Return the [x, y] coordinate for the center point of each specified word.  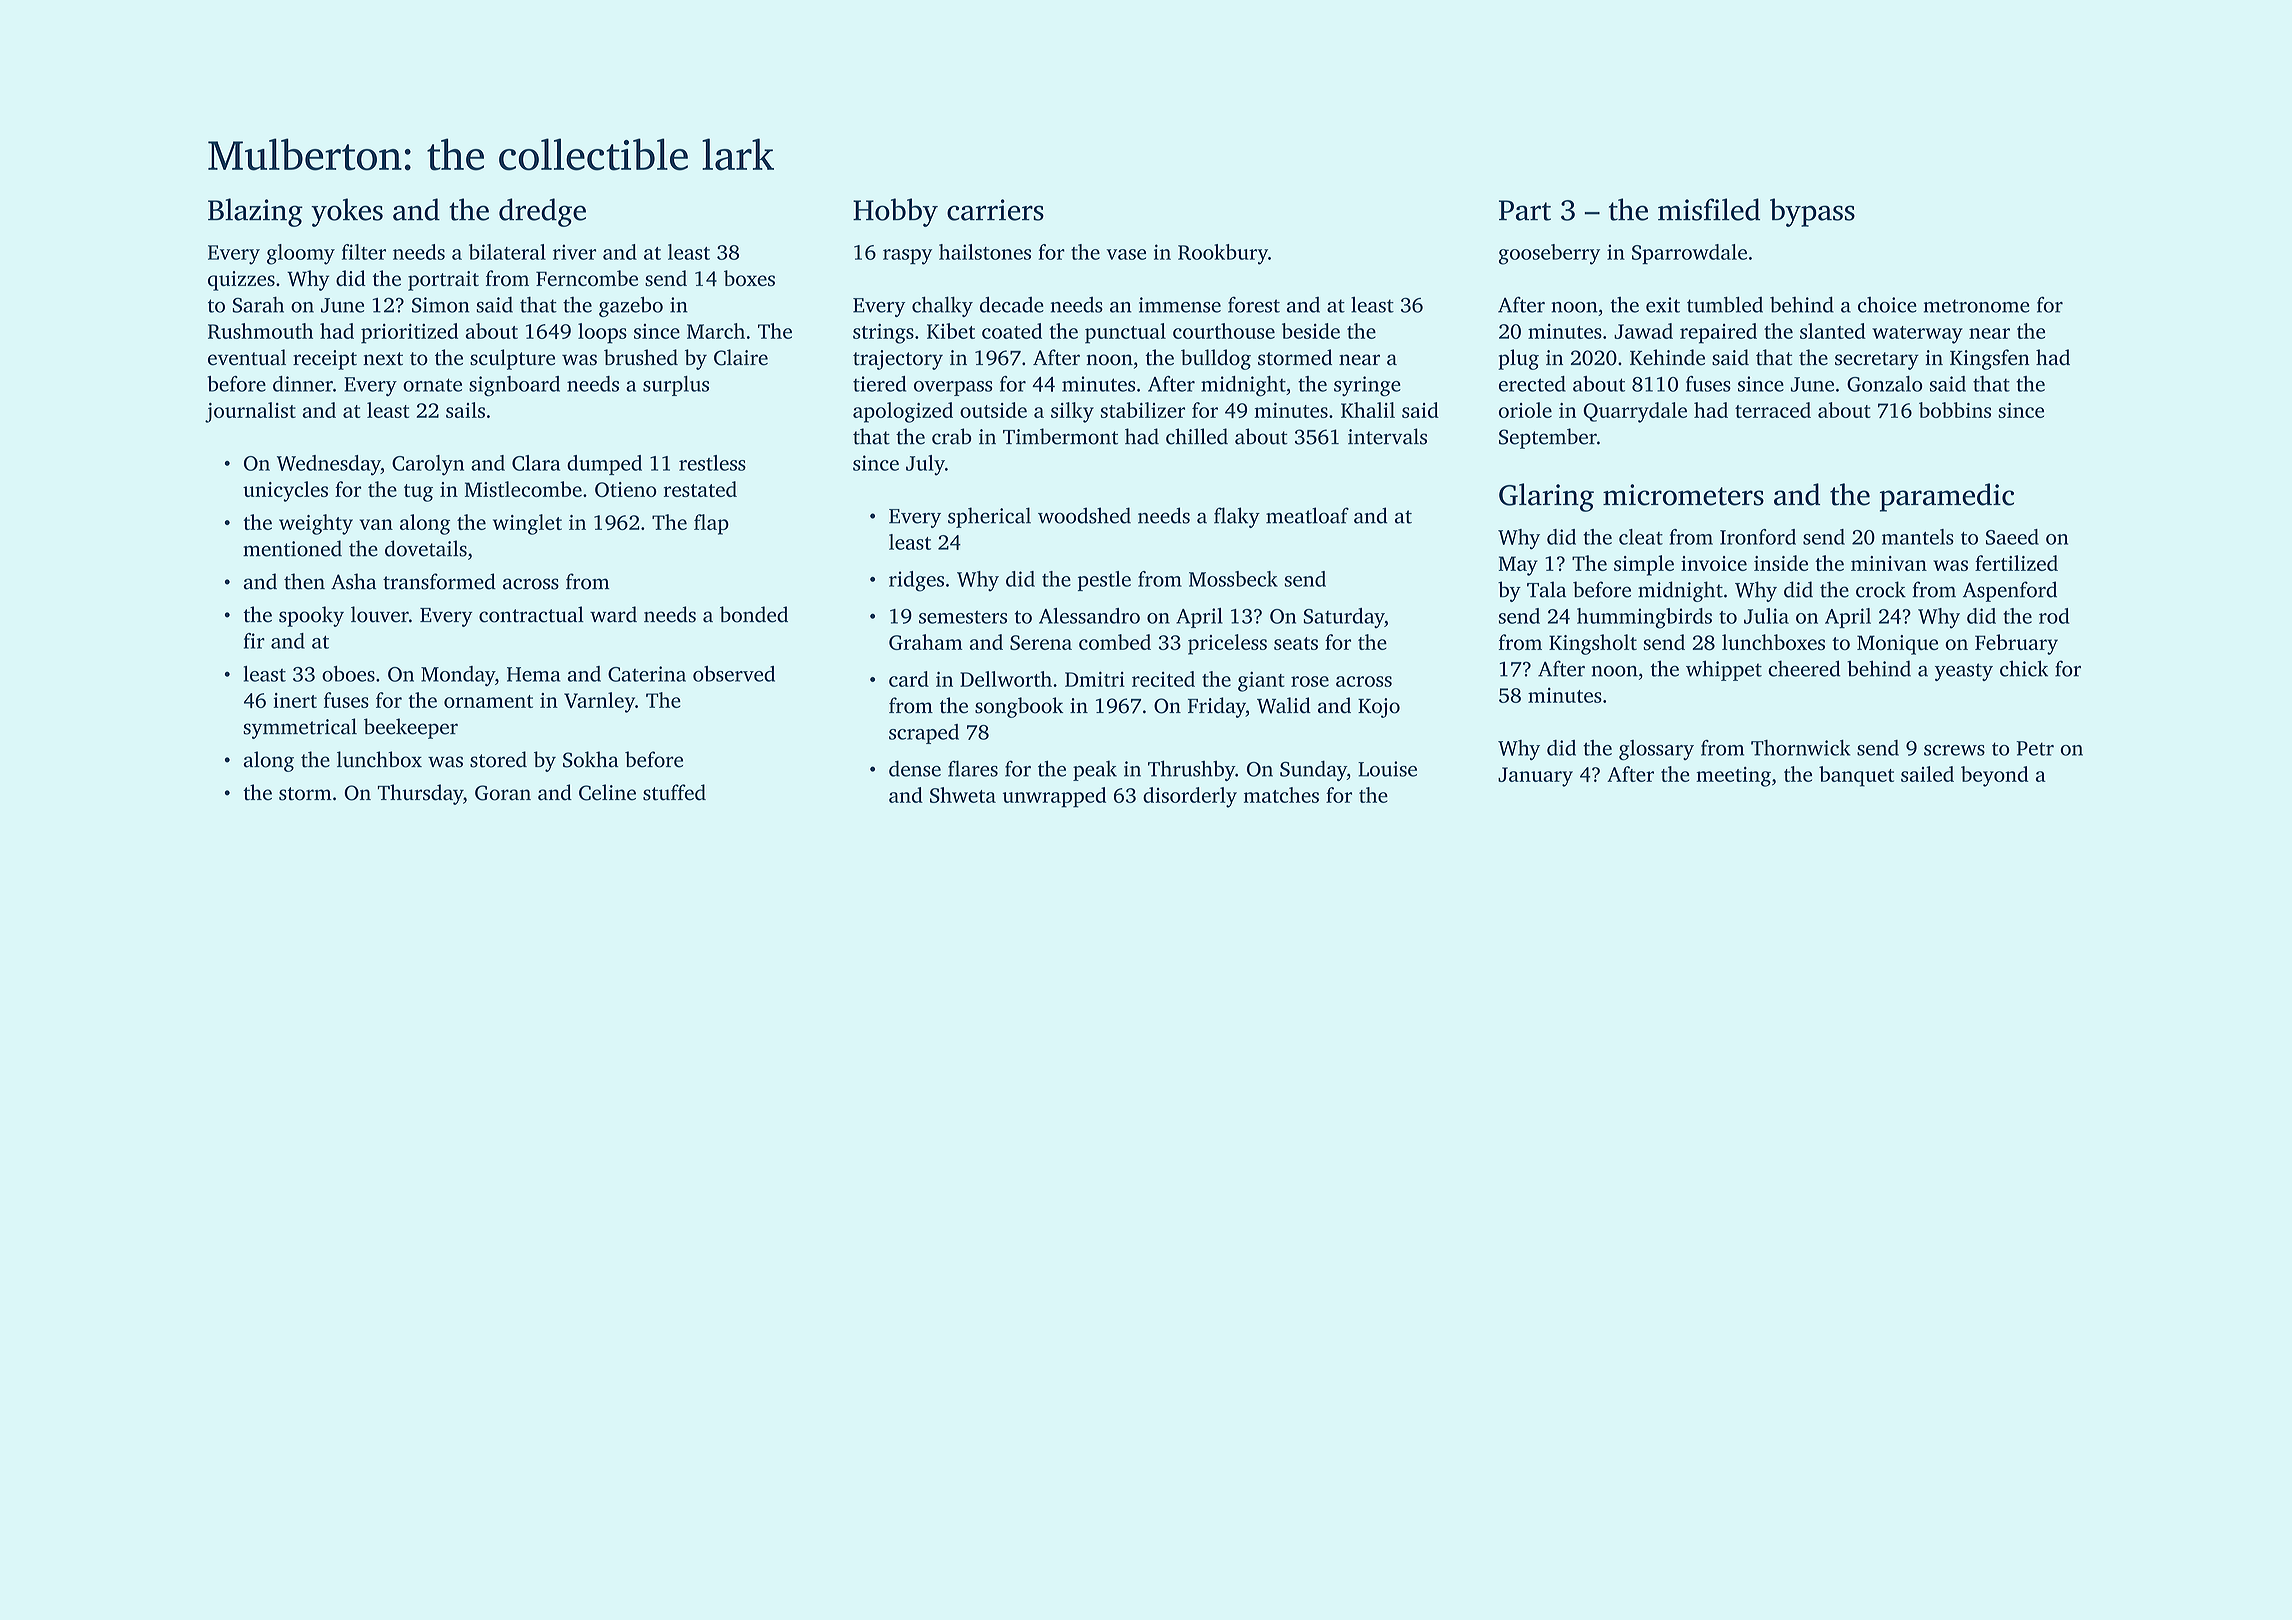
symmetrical [300, 728]
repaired [1718, 333]
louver [380, 614]
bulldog [1216, 359]
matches [1281, 795]
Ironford [1758, 537]
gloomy [301, 254]
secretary [1877, 361]
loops [602, 333]
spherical [989, 517]
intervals [1387, 436]
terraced [1773, 410]
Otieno [626, 489]
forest [1254, 305]
